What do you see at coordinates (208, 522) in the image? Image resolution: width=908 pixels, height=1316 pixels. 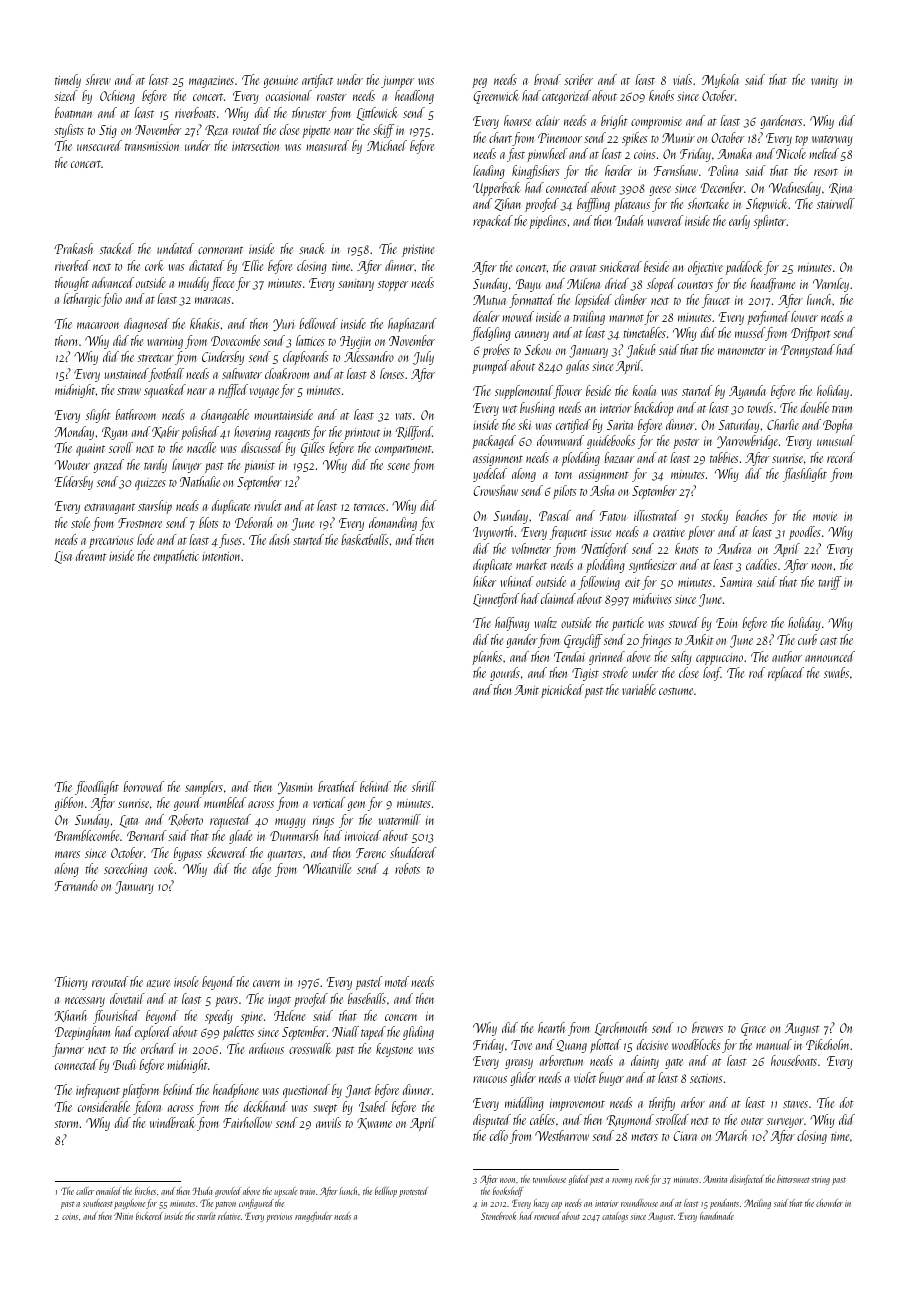 I see `blots` at bounding box center [208, 522].
